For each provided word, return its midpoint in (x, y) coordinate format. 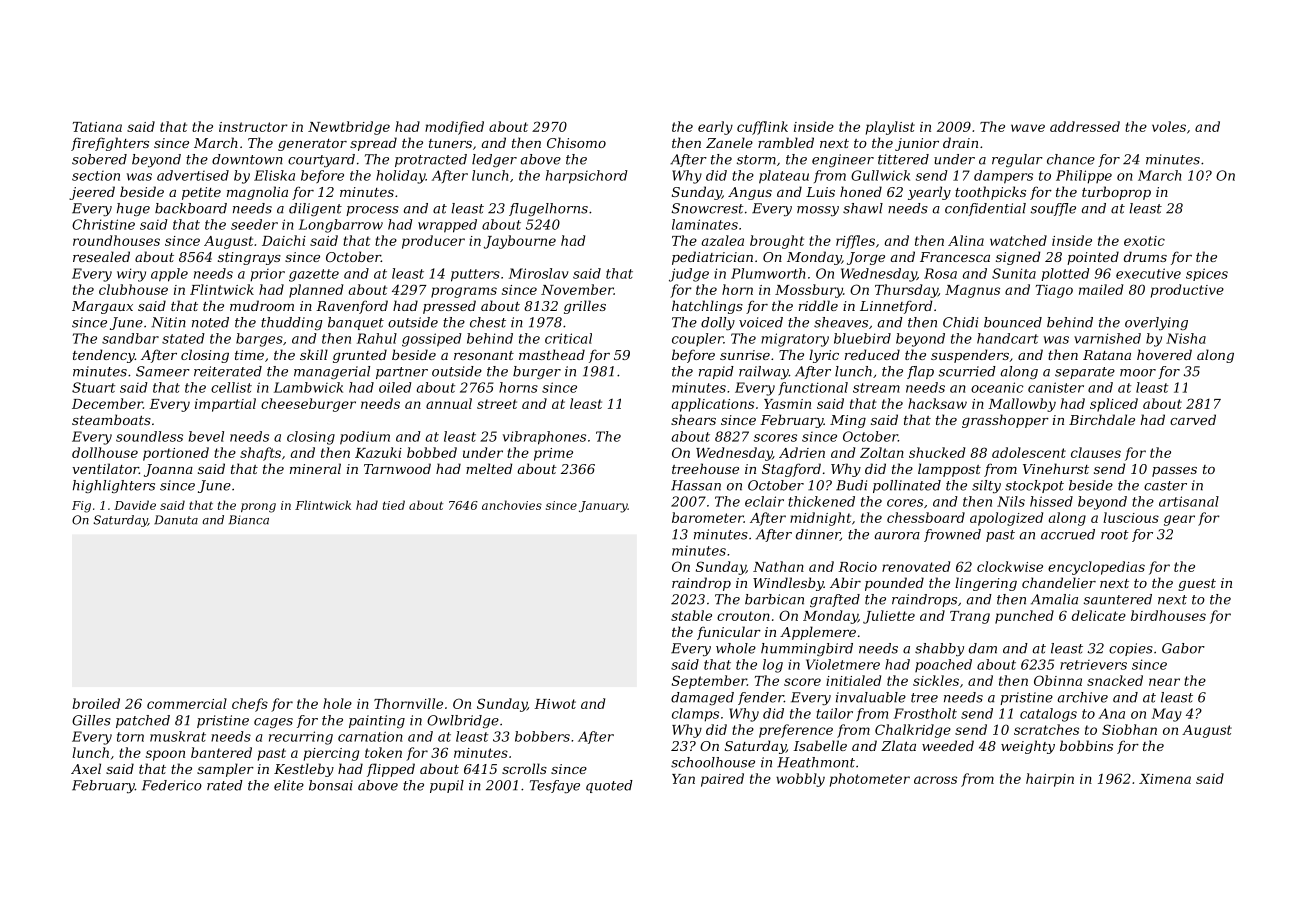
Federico (172, 785)
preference (796, 731)
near (1164, 682)
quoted (609, 786)
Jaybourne (520, 242)
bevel (206, 436)
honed (861, 191)
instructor (253, 127)
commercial (187, 703)
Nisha (1186, 338)
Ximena (1165, 779)
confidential (985, 209)
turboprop (1116, 193)
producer (433, 242)
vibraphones (544, 438)
